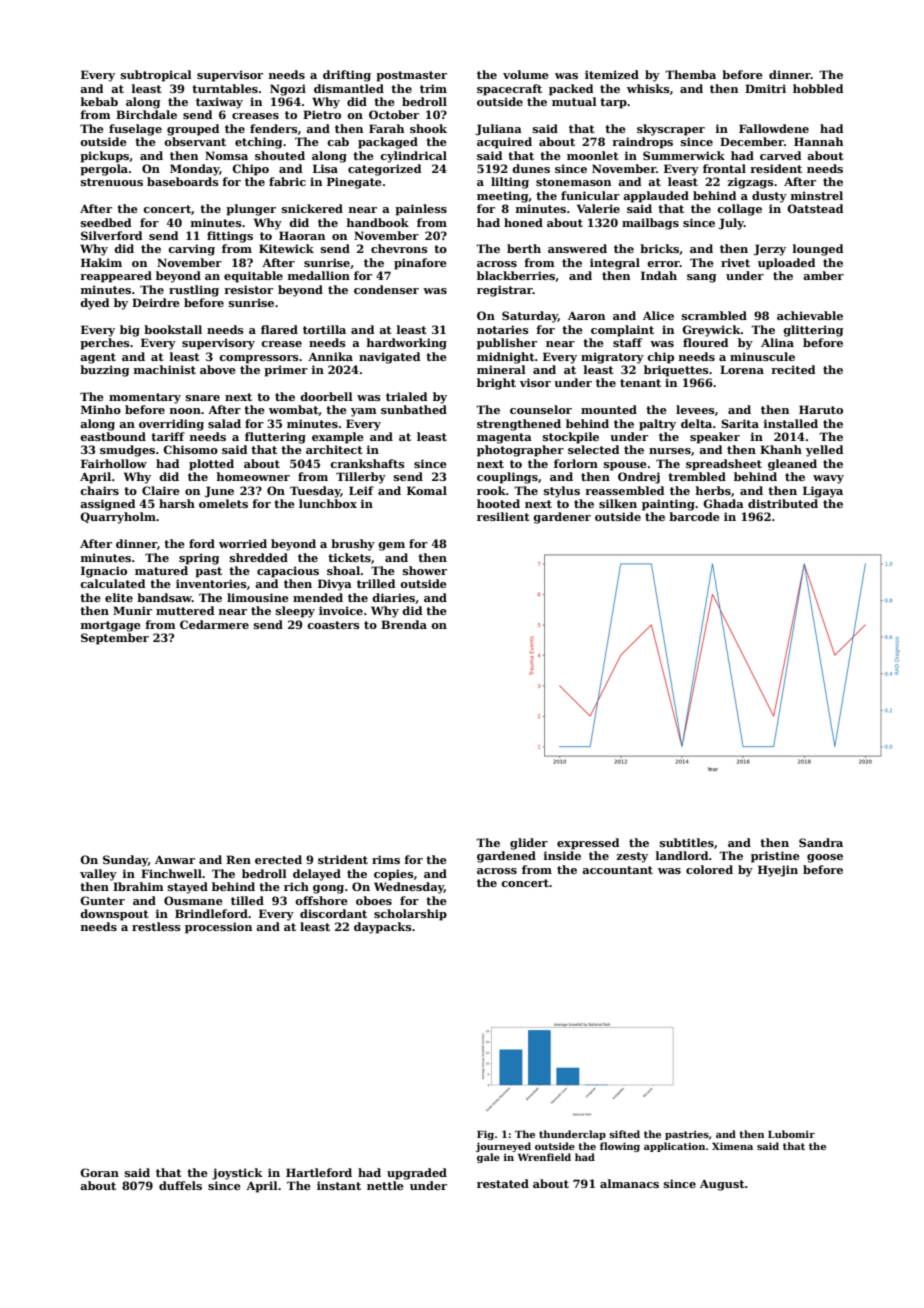 The image size is (924, 1308). I want to click on seedbed, so click(106, 222).
